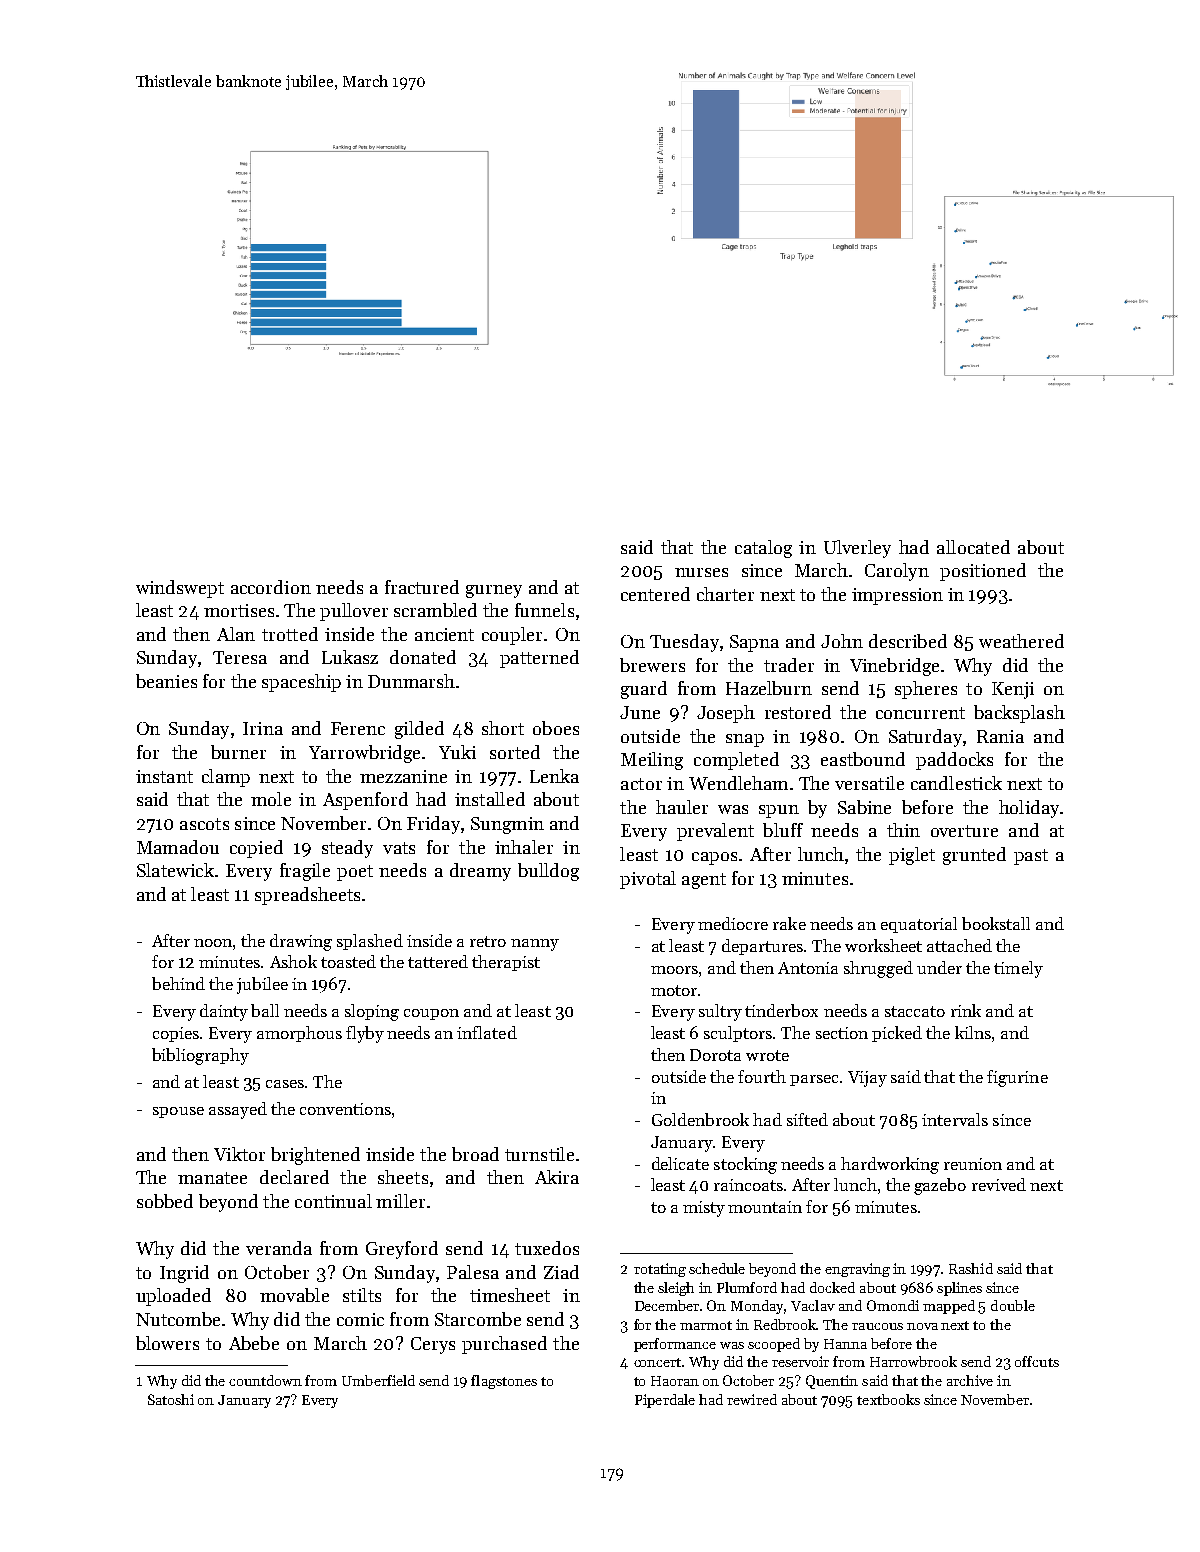 Image resolution: width=1200 pixels, height=1552 pixels. Describe the element at coordinates (955, 1119) in the document. I see `intervals` at that location.
